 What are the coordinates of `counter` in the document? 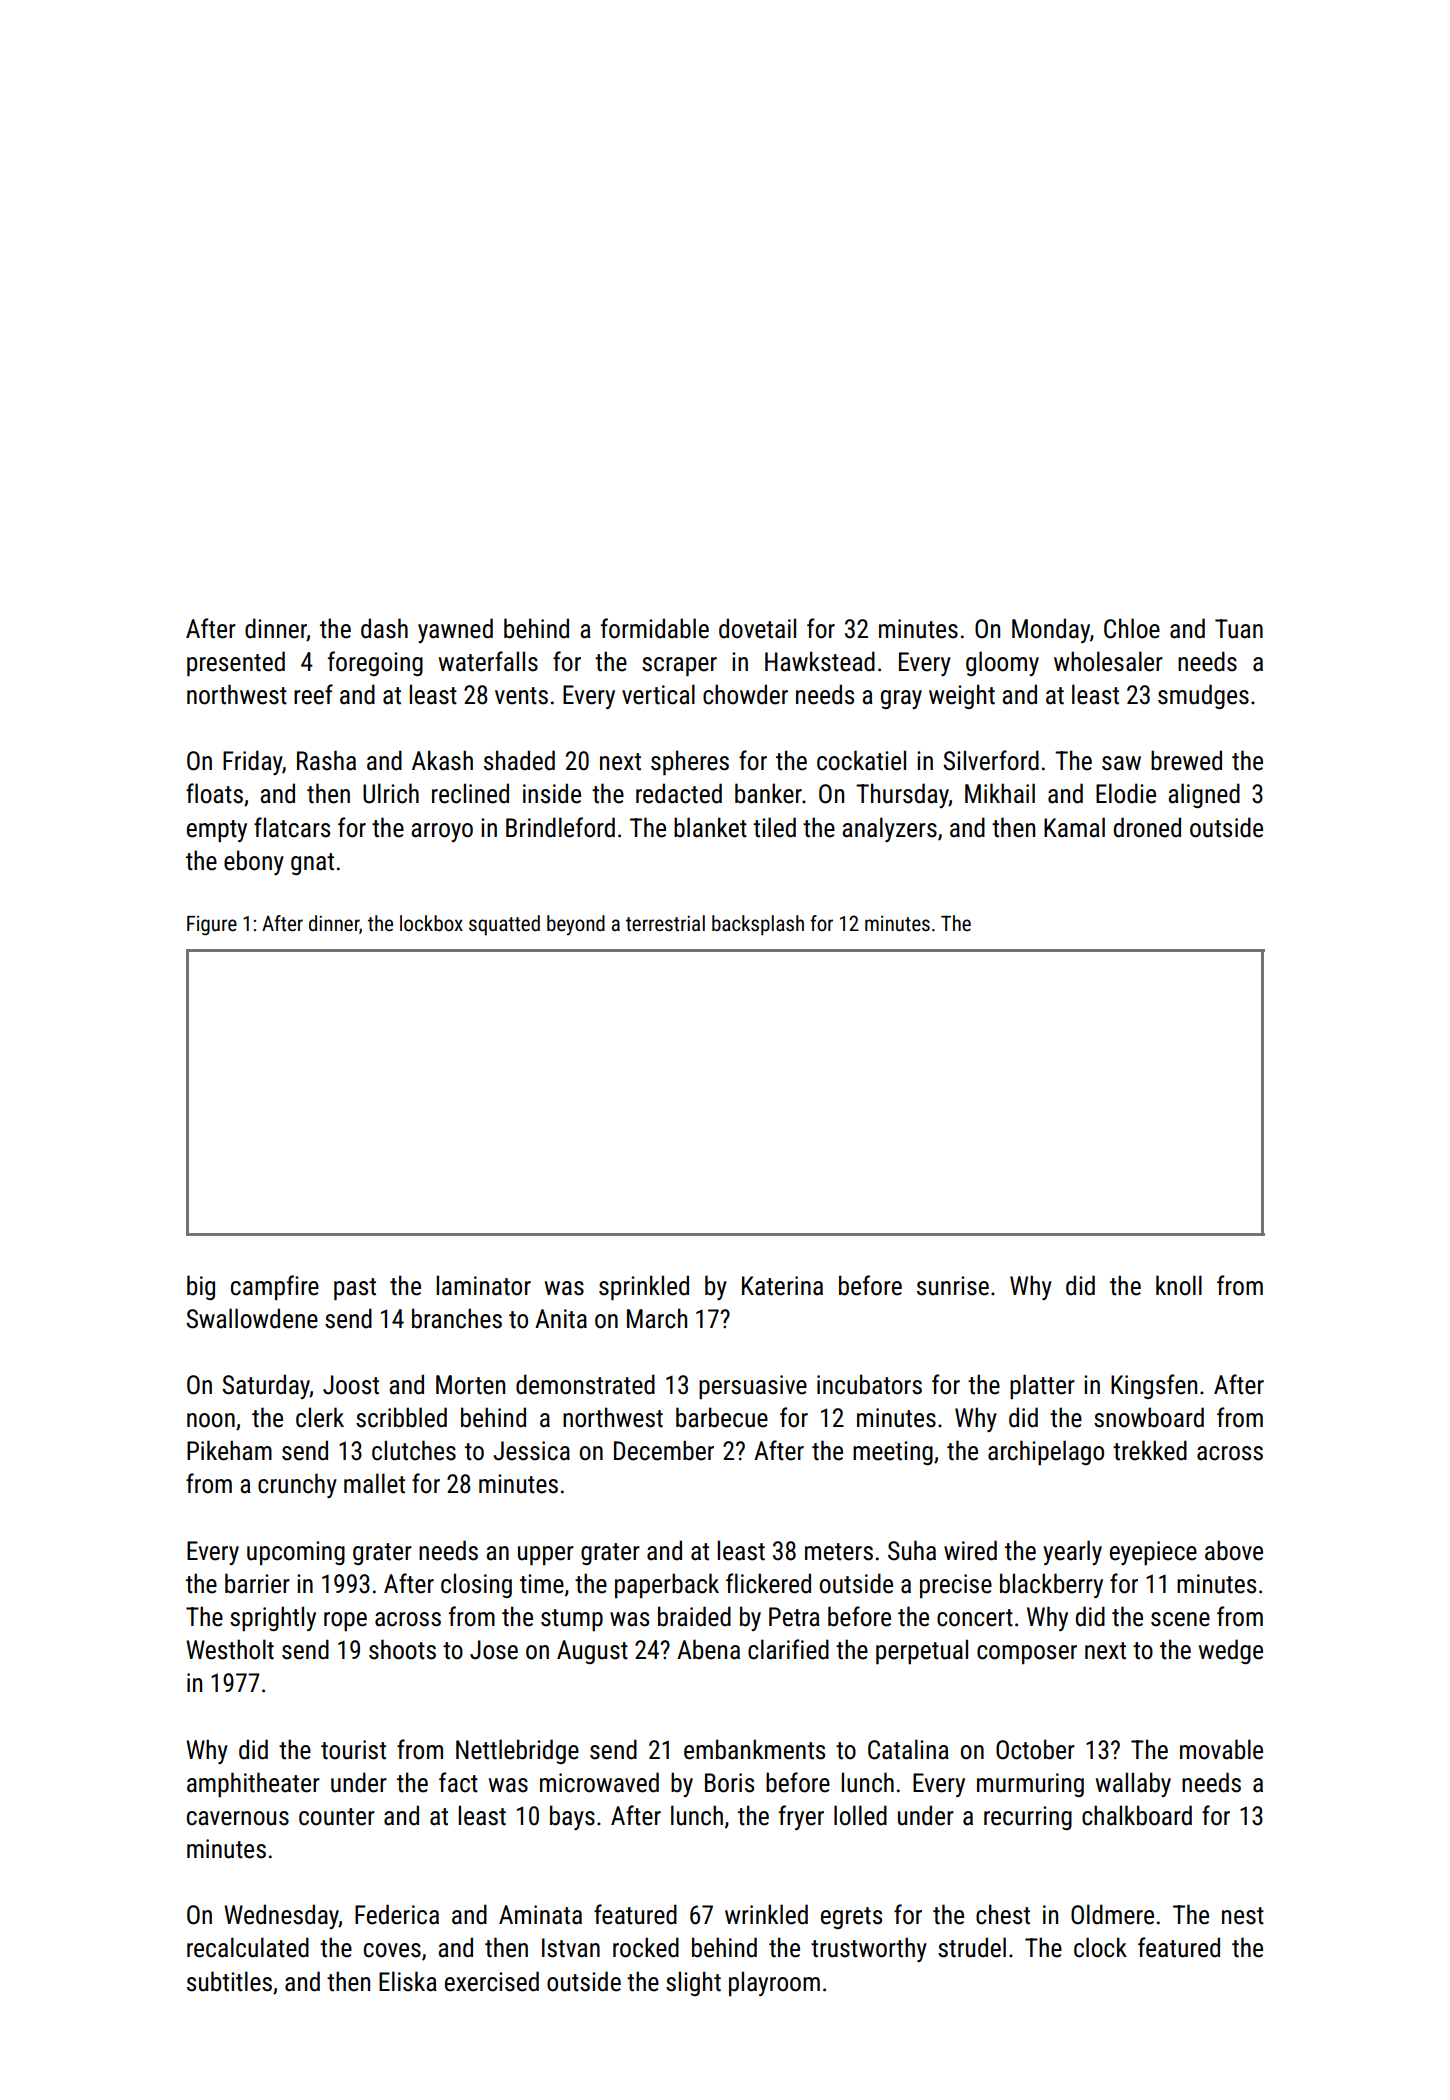 It's located at (337, 1817).
